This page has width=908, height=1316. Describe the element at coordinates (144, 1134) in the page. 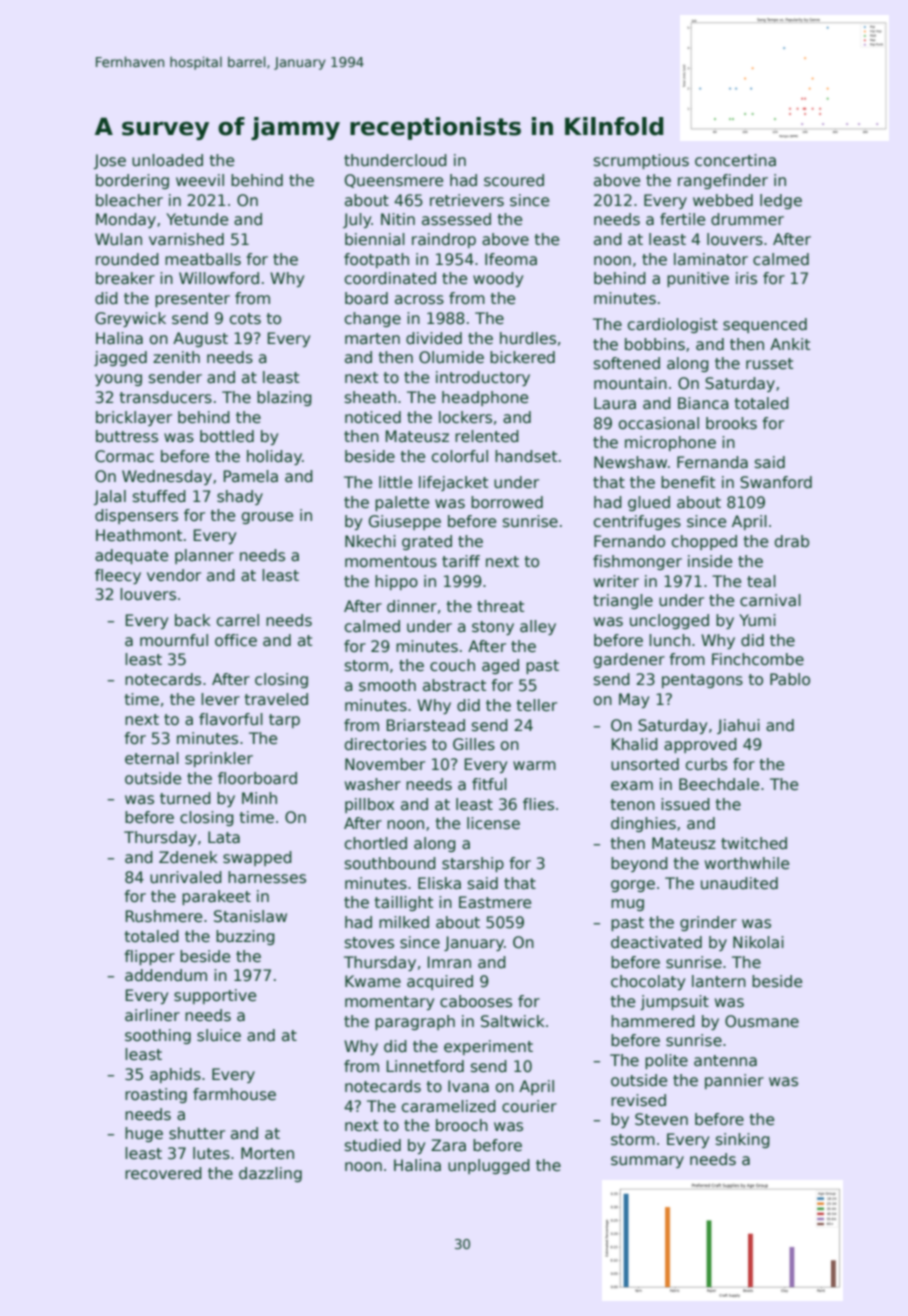

I see `huge` at that location.
